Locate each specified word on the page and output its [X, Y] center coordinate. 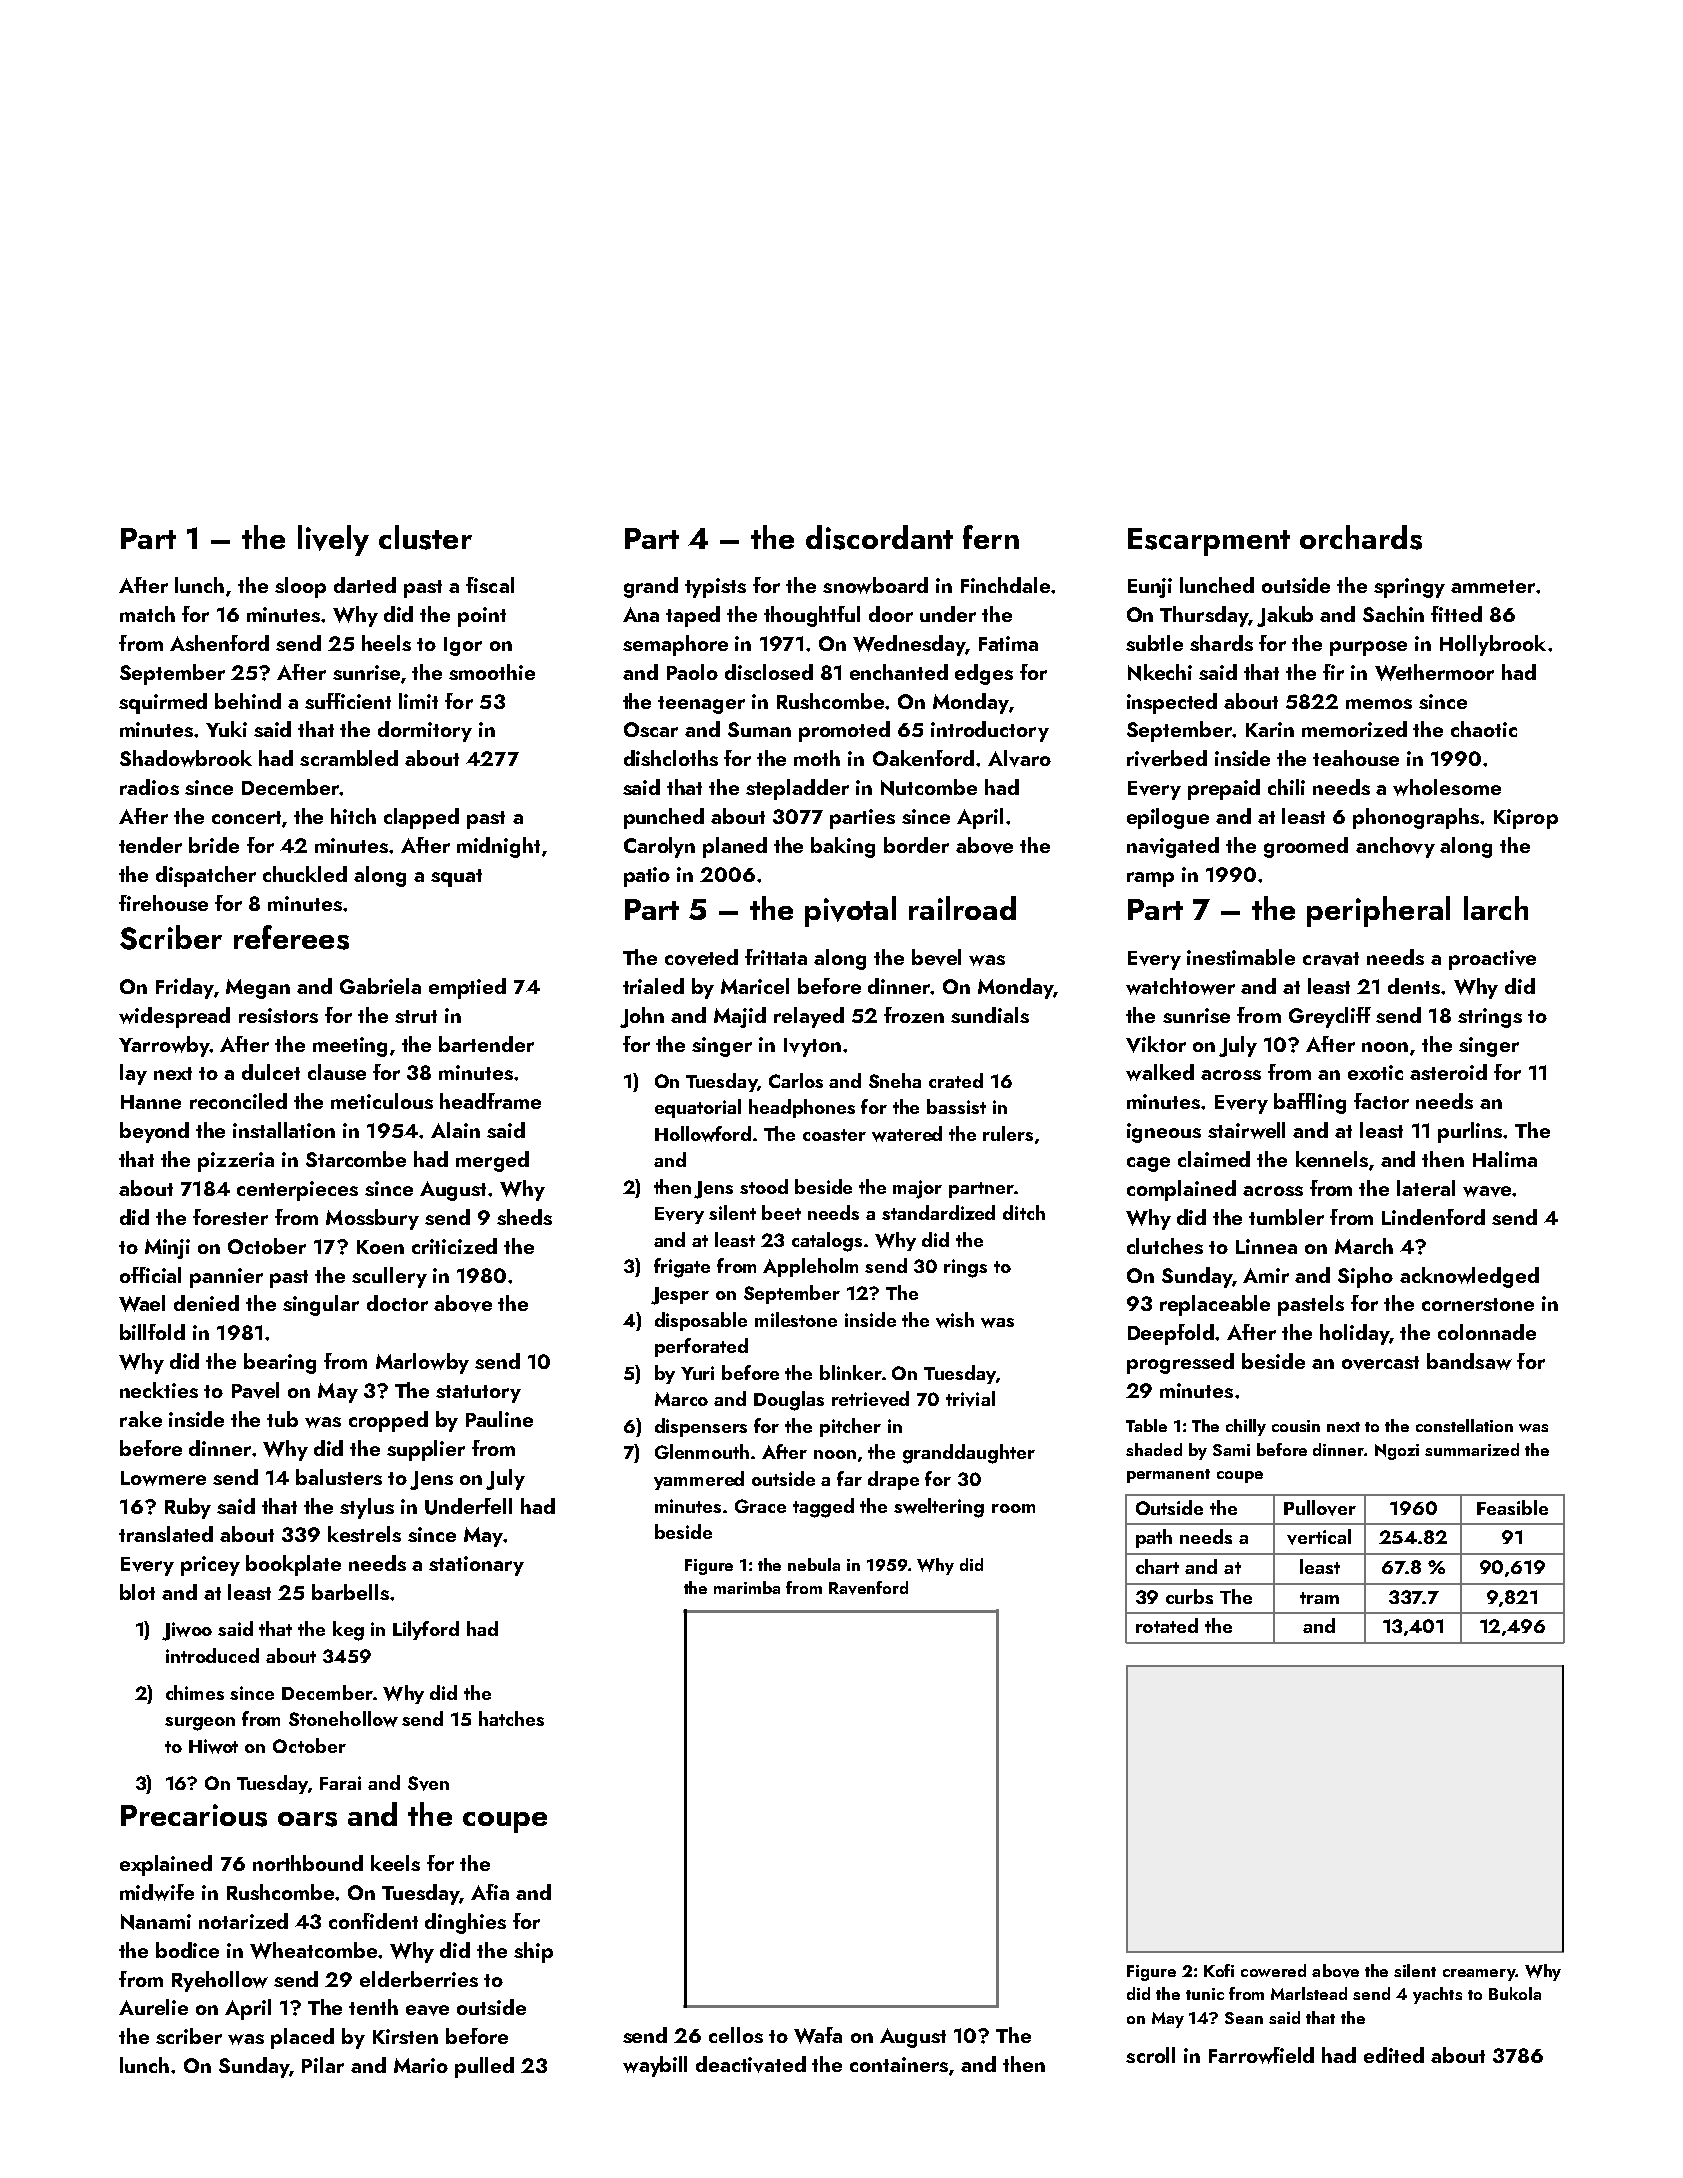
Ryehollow [220, 1981]
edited [1394, 2055]
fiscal [490, 585]
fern [991, 537]
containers [899, 2064]
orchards [1361, 537]
